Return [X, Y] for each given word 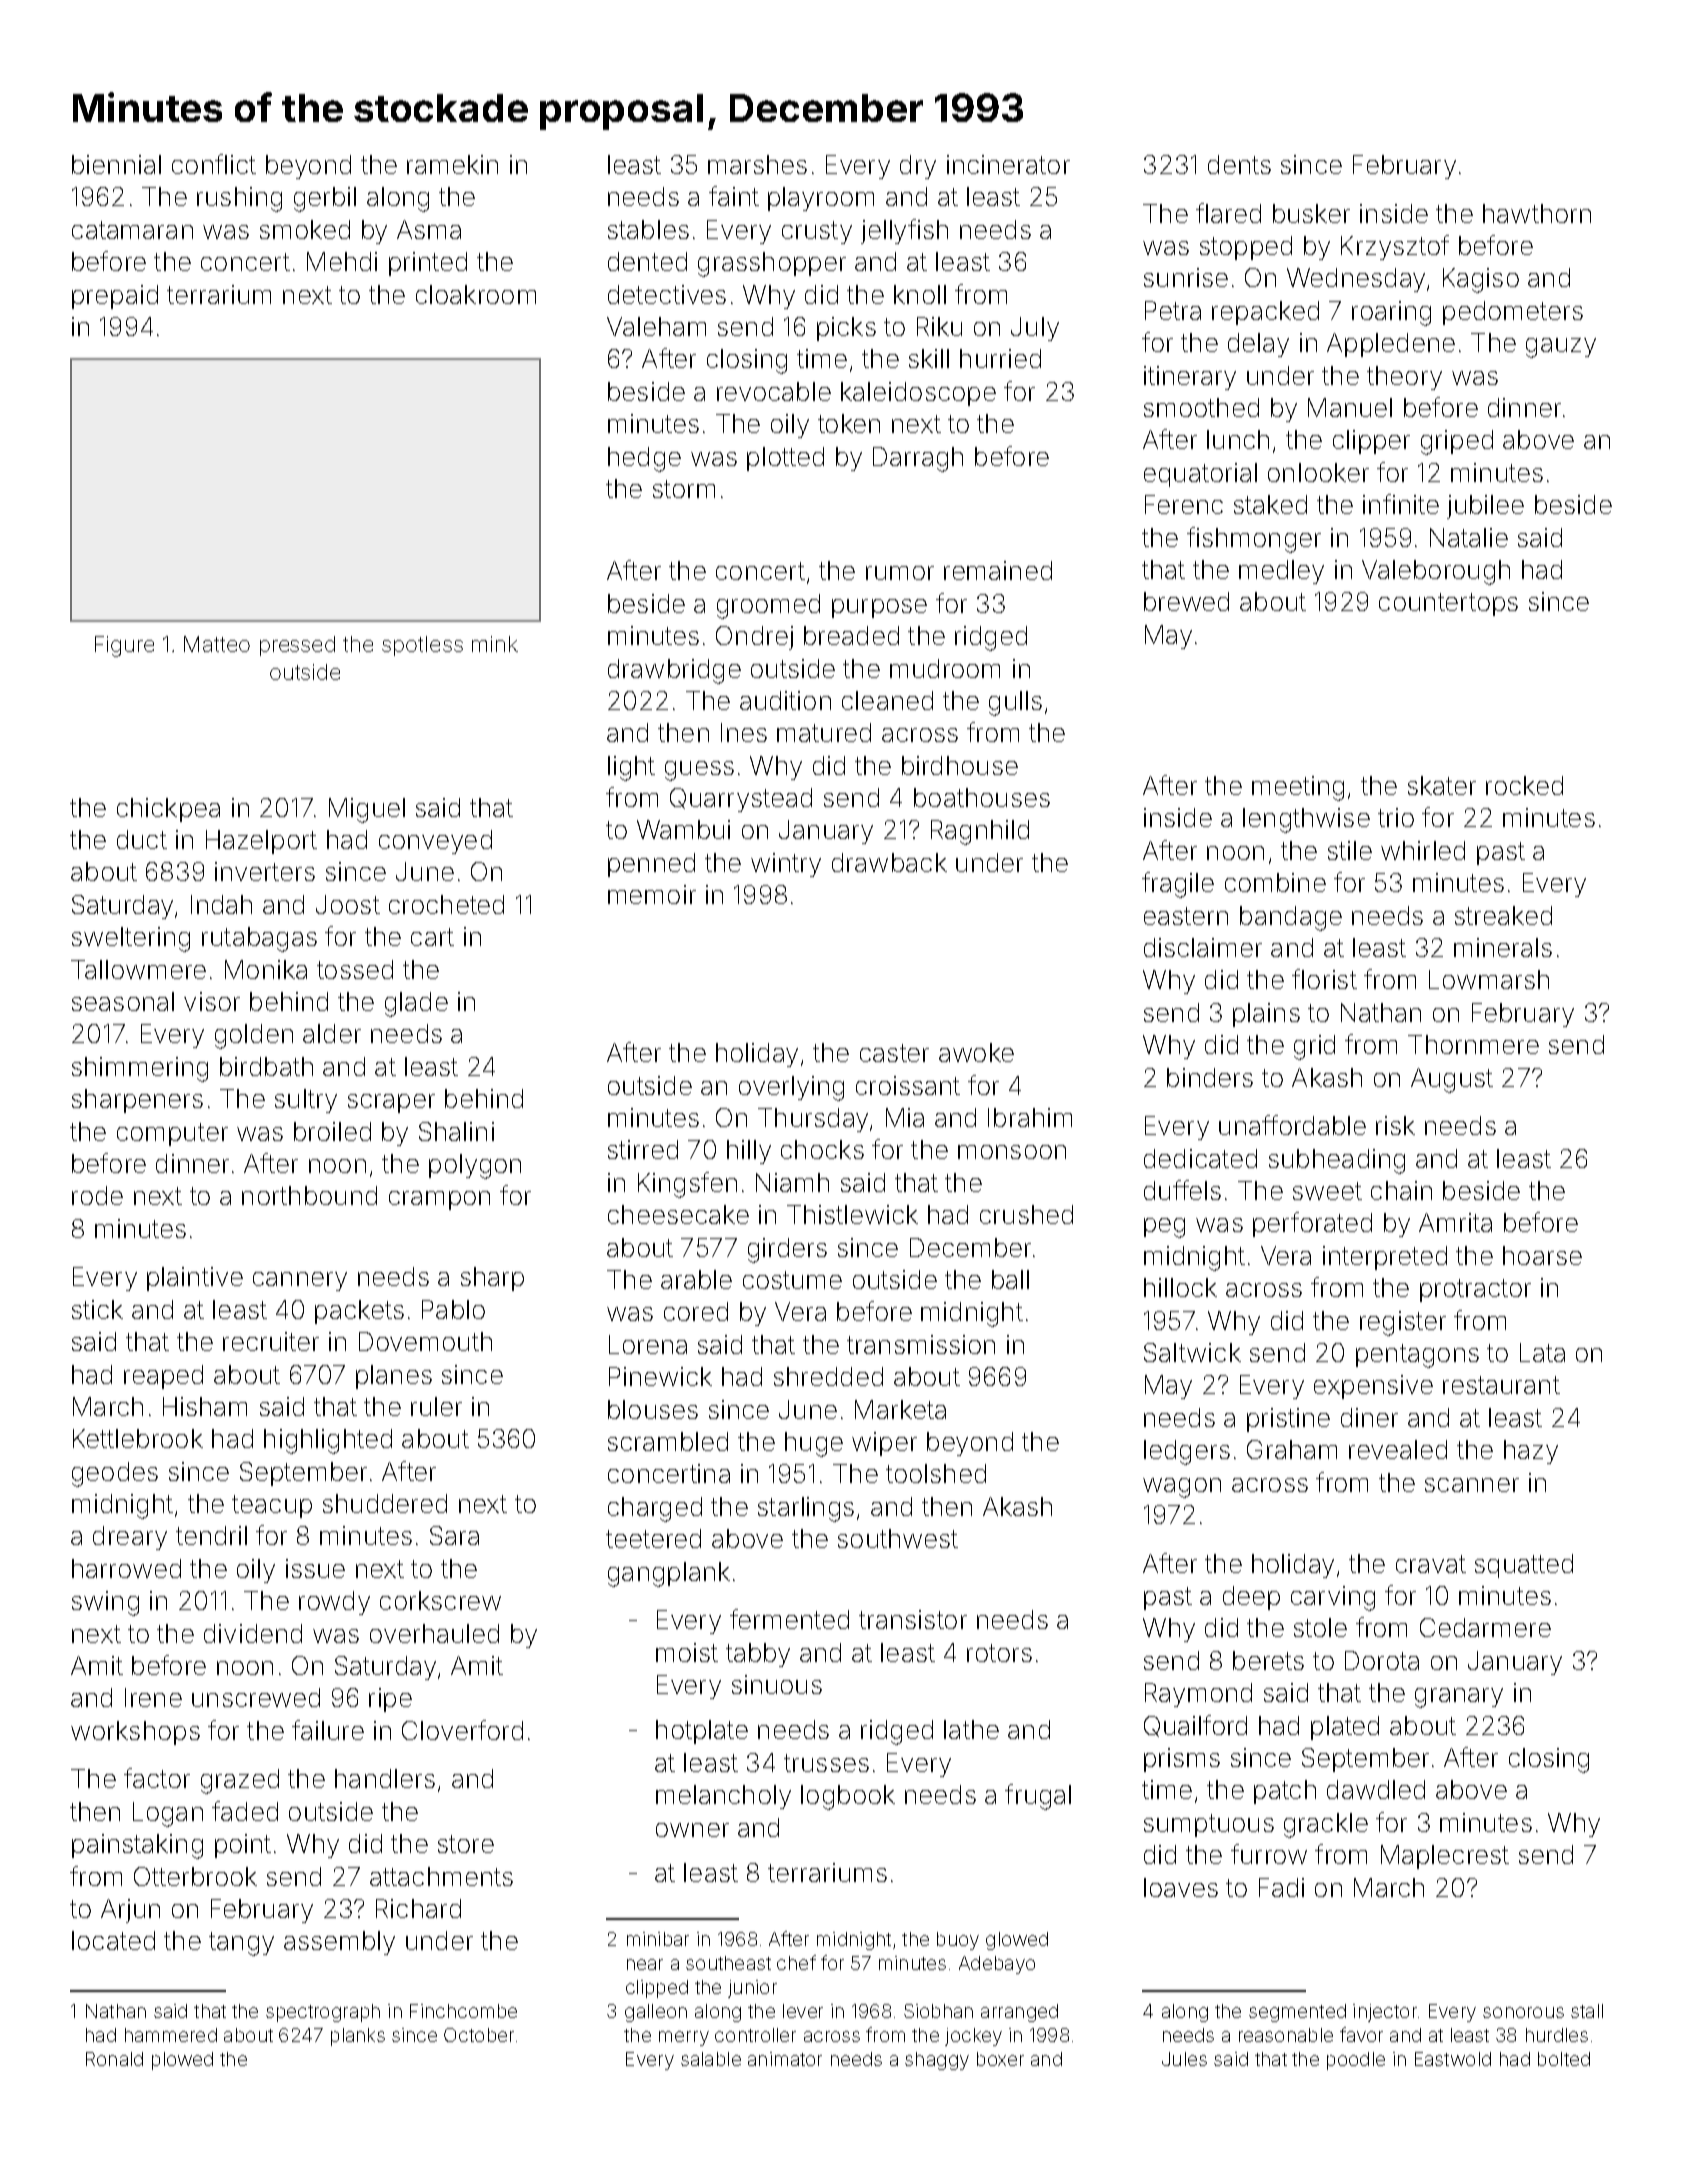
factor [157, 1778]
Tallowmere [138, 969]
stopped [1246, 248]
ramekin [452, 164]
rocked [1524, 785]
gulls [1015, 703]
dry [918, 167]
